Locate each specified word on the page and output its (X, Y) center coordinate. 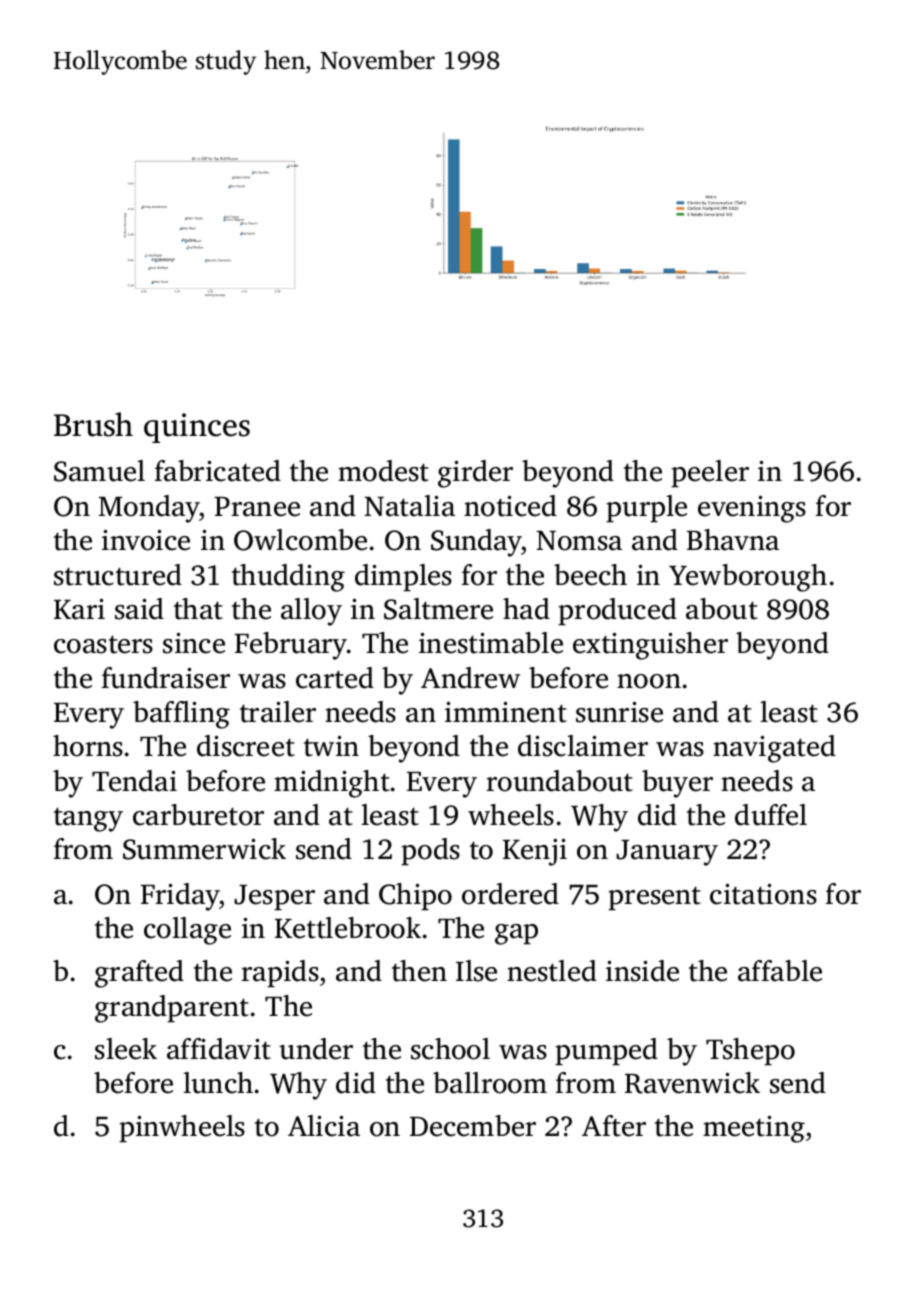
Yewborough (748, 578)
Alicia (324, 1126)
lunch (218, 1083)
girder (475, 474)
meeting (754, 1129)
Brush (93, 424)
